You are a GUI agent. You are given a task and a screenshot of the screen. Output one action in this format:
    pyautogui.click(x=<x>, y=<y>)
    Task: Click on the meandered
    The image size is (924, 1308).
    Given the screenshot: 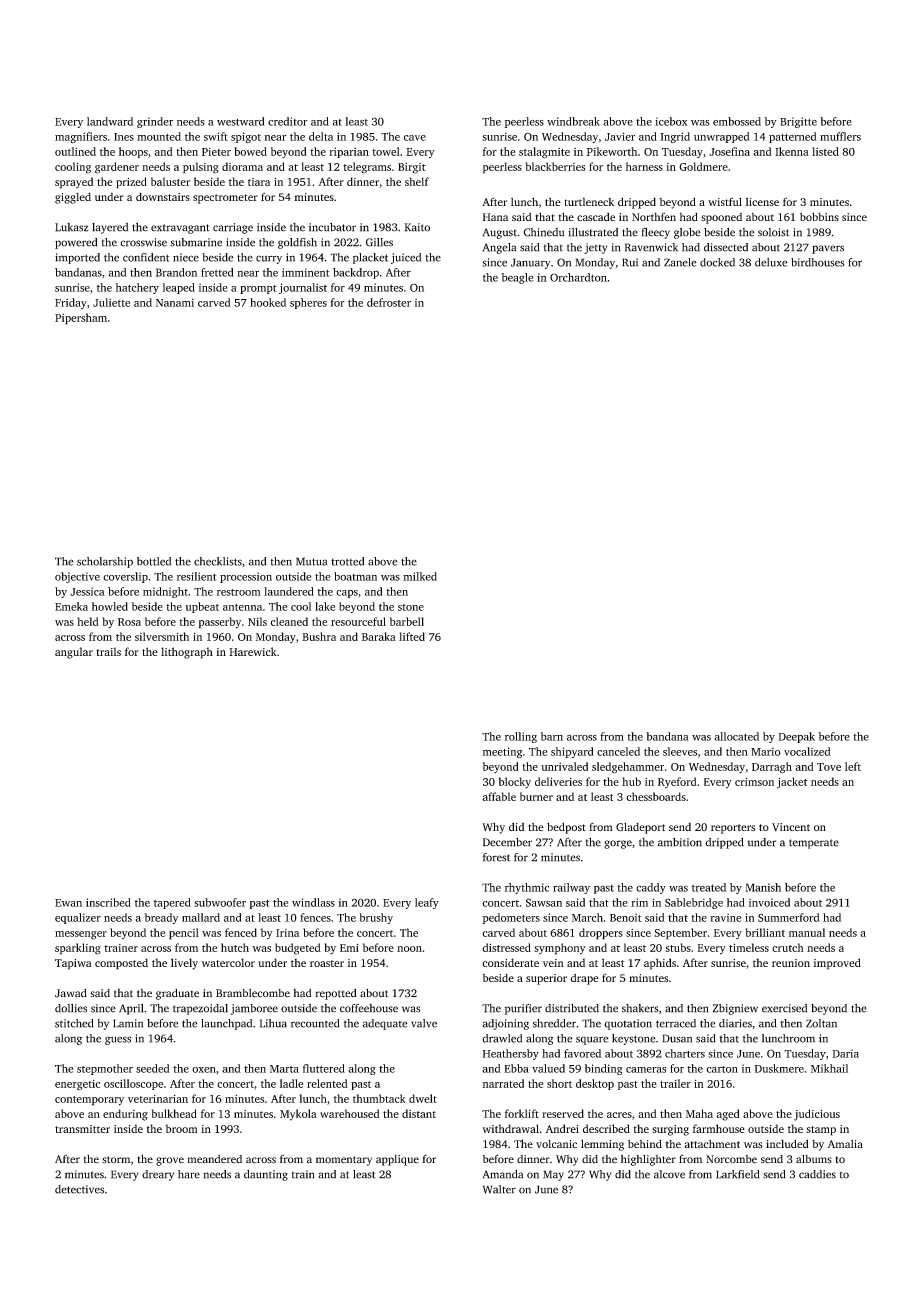 What is the action you would take?
    pyautogui.click(x=214, y=1159)
